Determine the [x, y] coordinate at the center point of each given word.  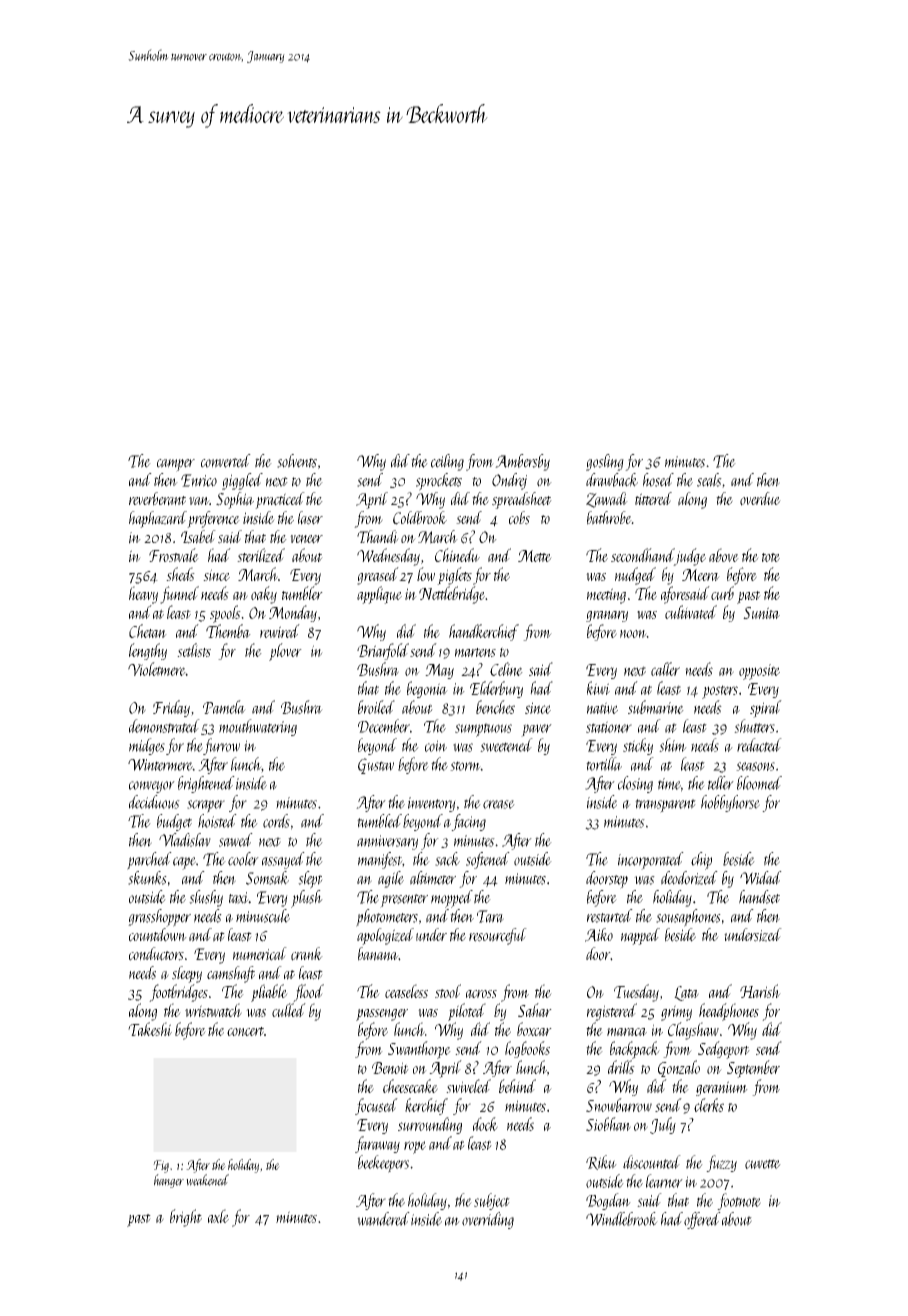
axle [218, 1216]
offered [702, 1220]
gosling [605, 462]
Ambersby [522, 462]
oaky [264, 595]
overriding [488, 1220]
